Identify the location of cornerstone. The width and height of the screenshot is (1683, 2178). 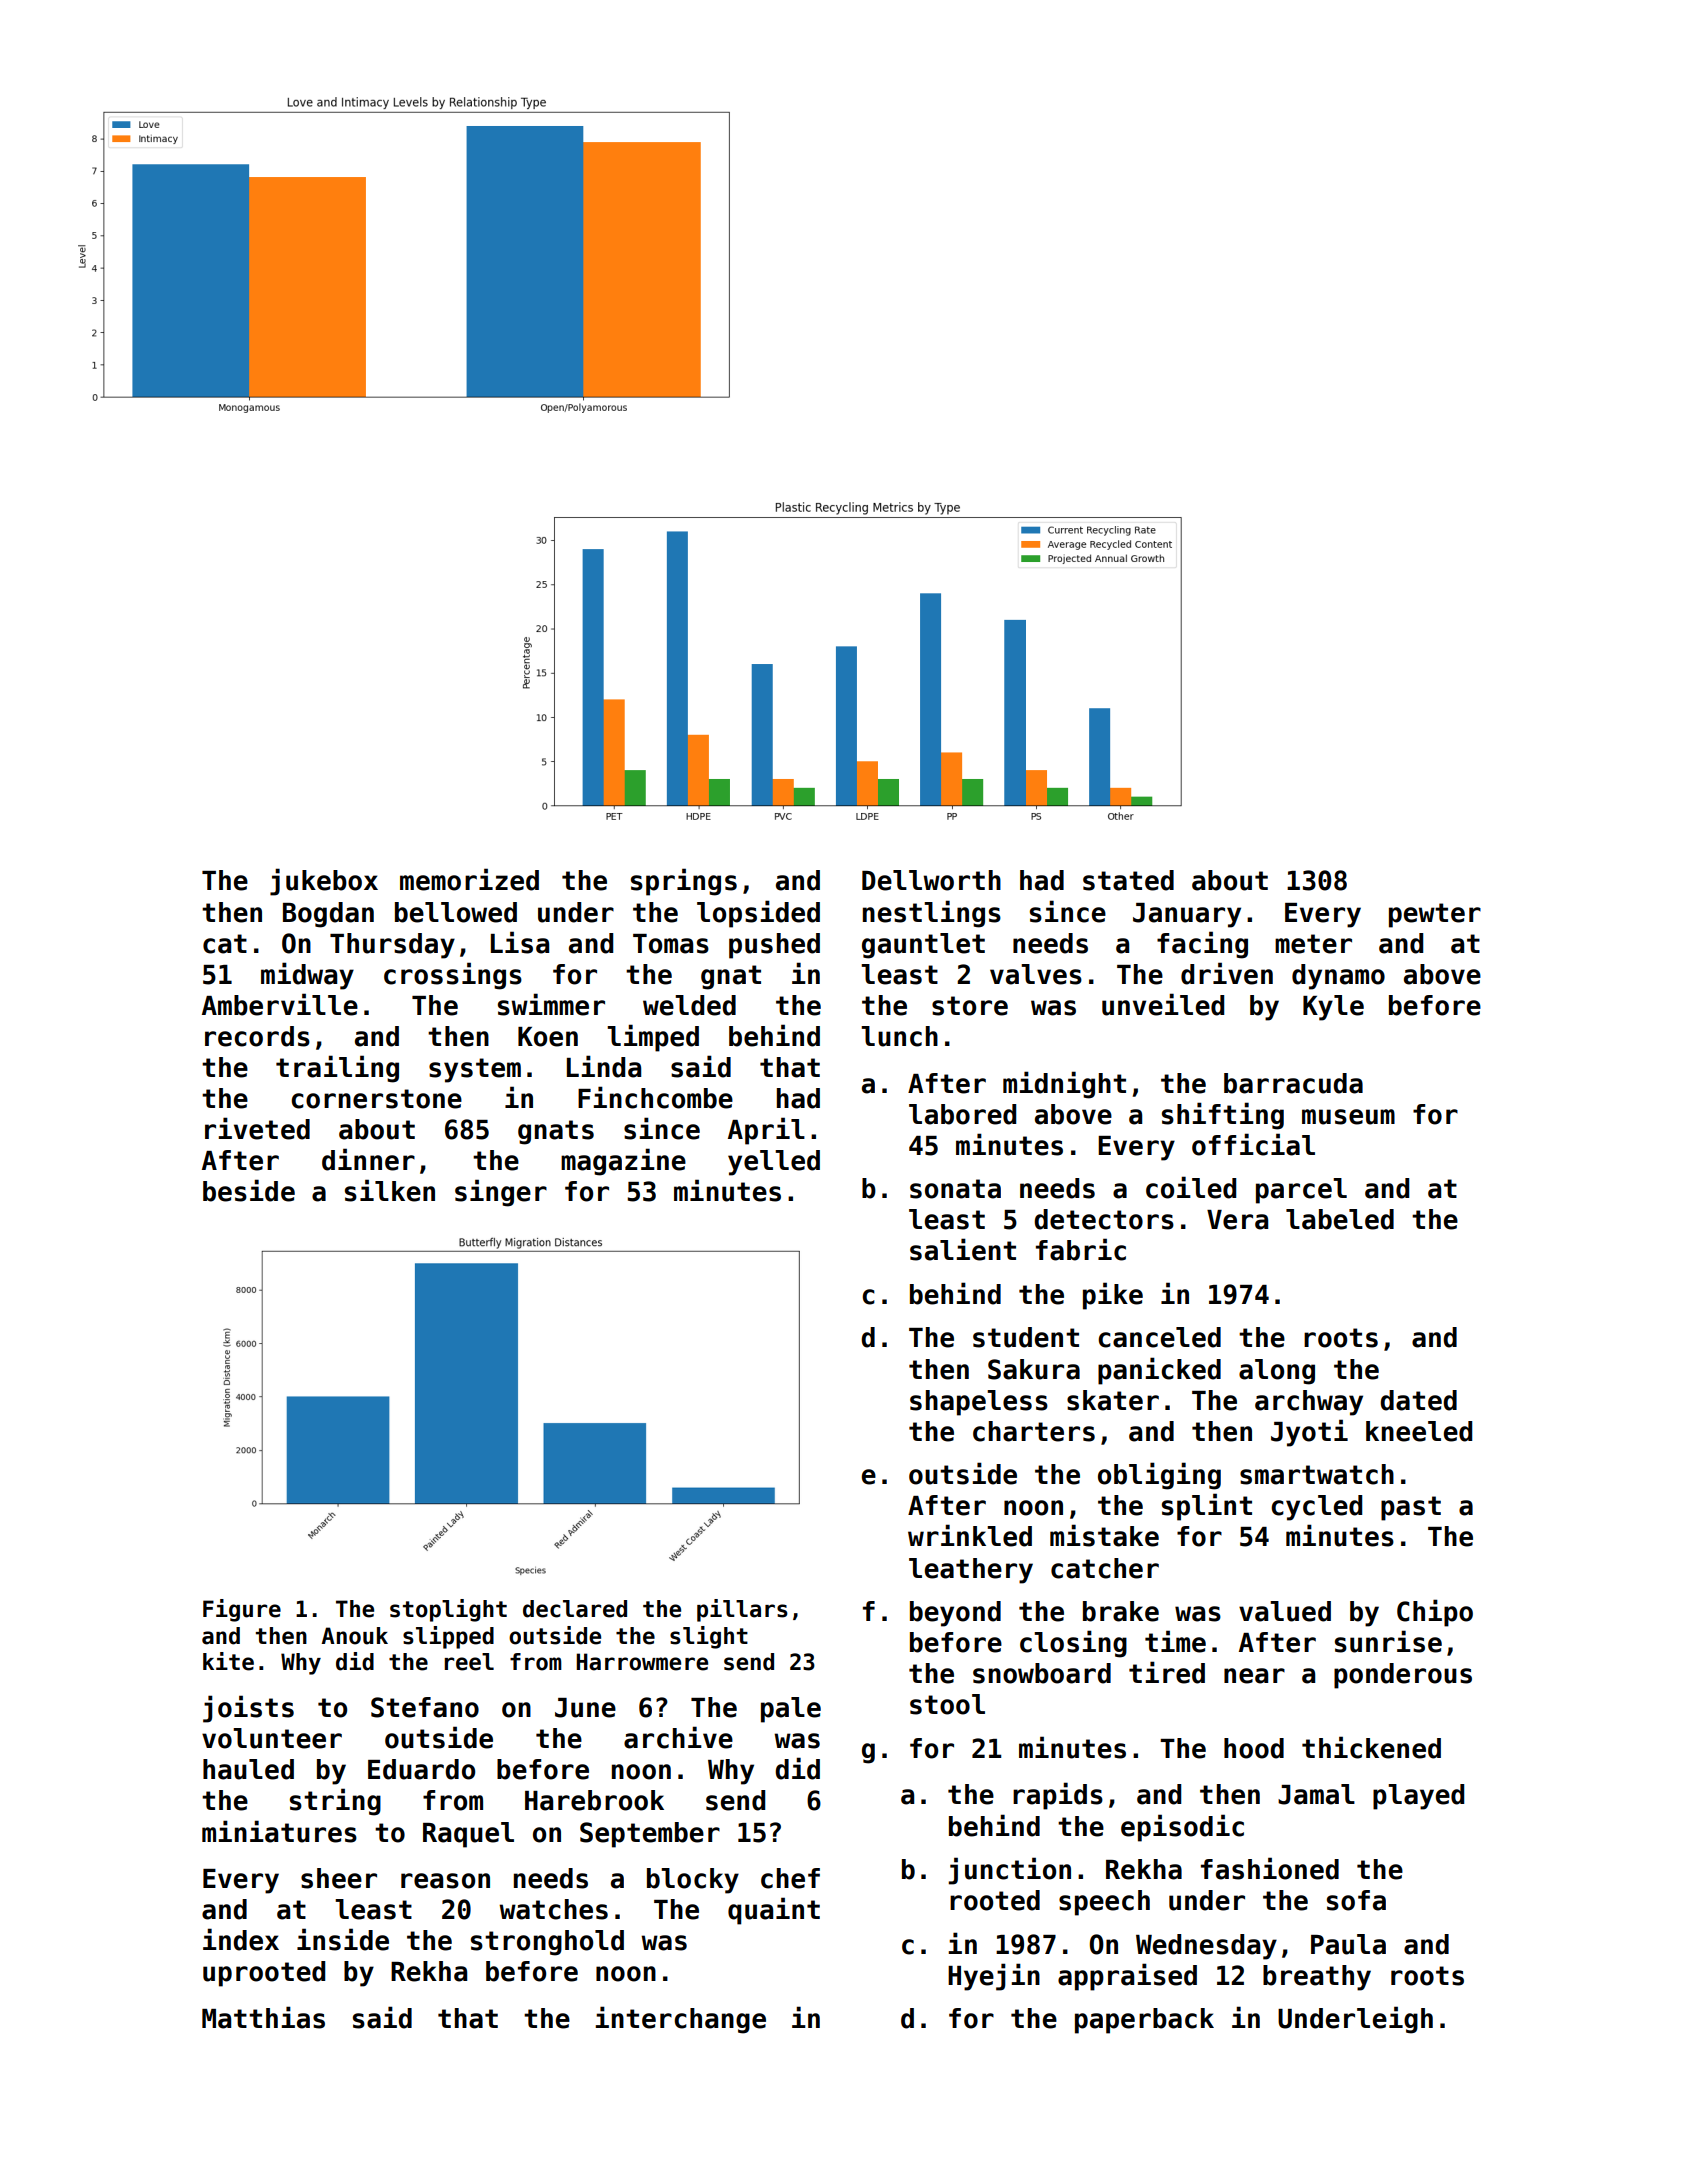
(376, 1099).
